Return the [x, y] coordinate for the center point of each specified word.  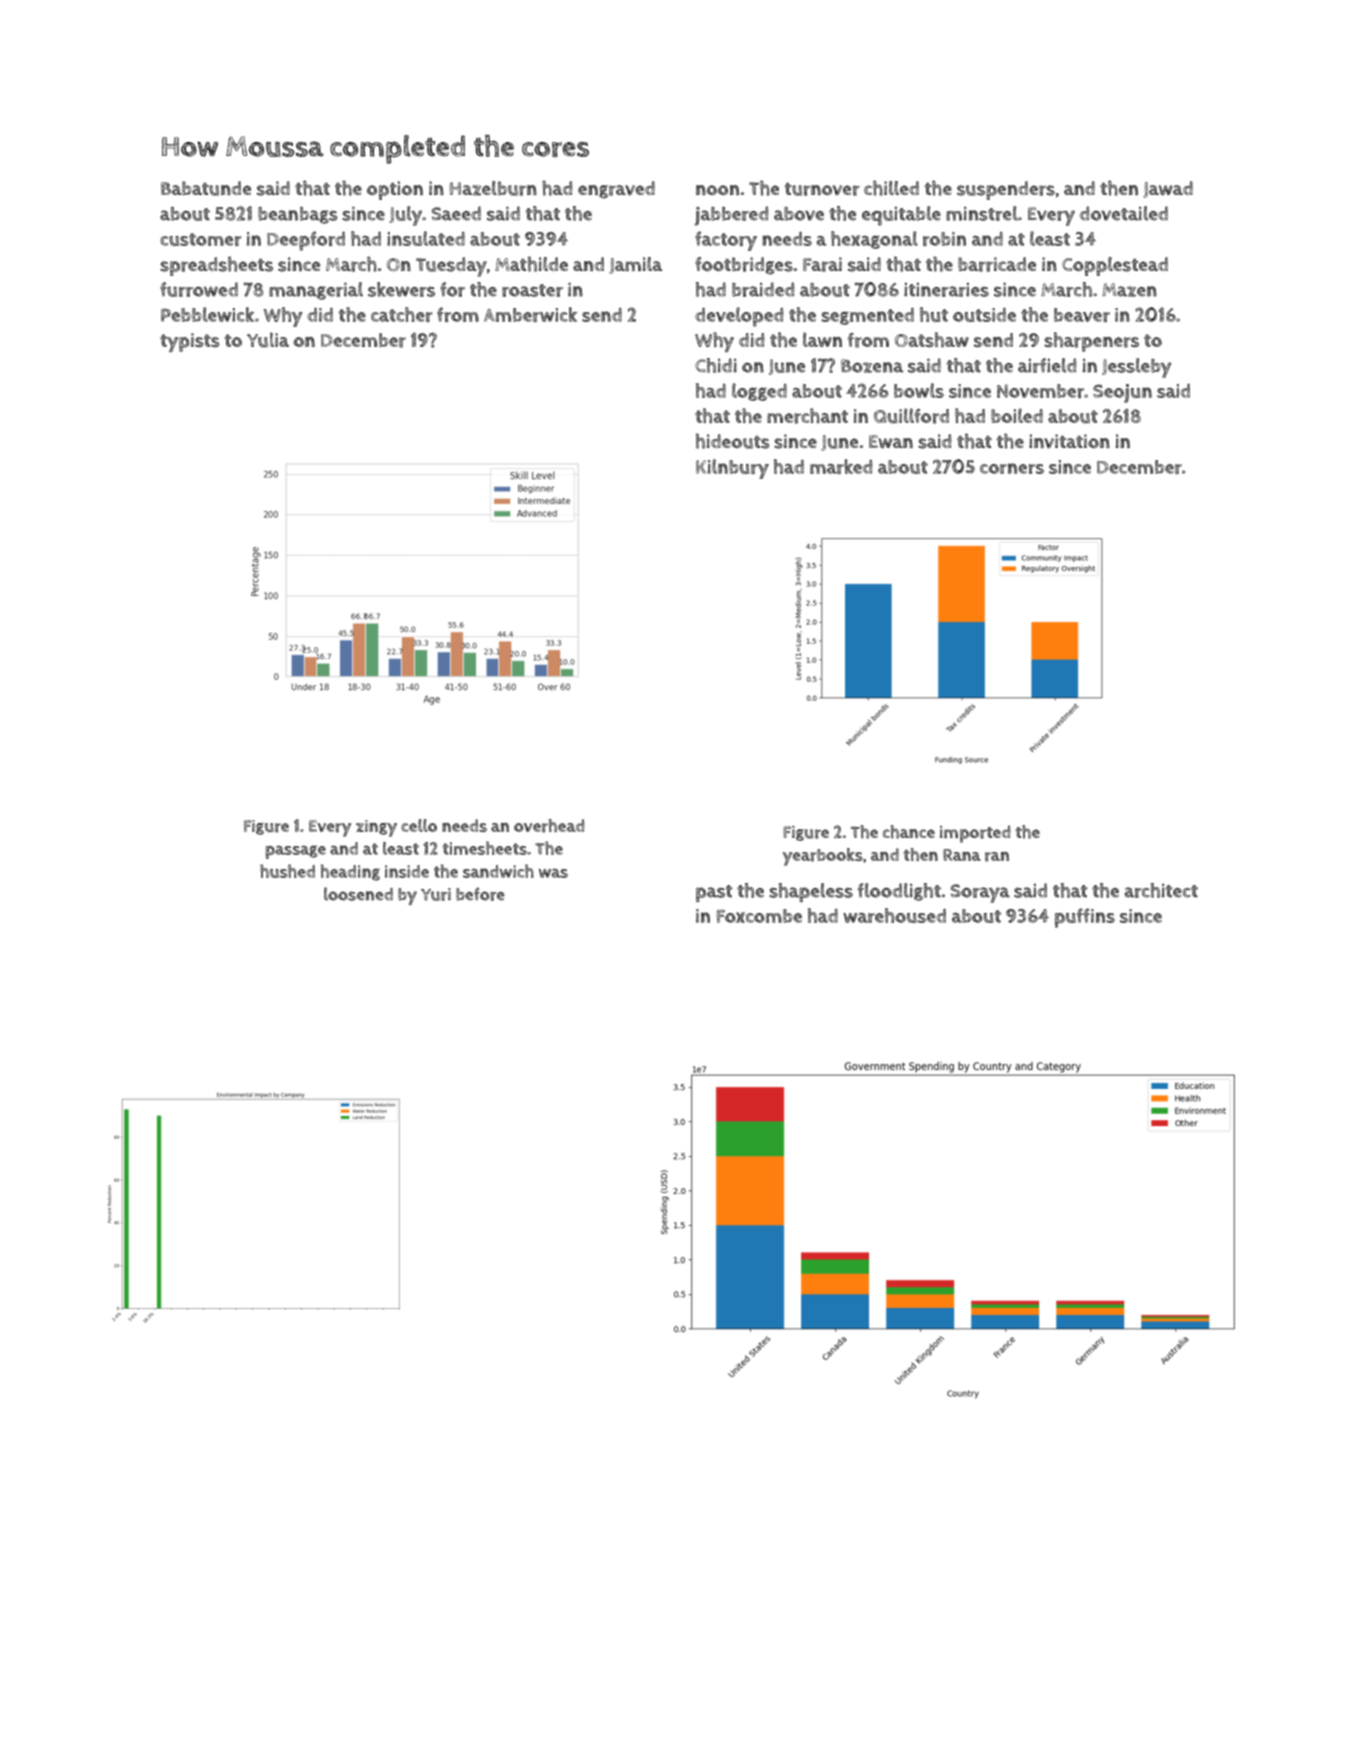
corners [1012, 468]
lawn [822, 339]
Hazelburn [493, 188]
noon [717, 190]
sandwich [498, 871]
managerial [316, 291]
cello [419, 825]
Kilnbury [732, 469]
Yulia [268, 340]
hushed [287, 871]
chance [909, 832]
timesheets [484, 848]
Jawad [1168, 189]
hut [934, 314]
